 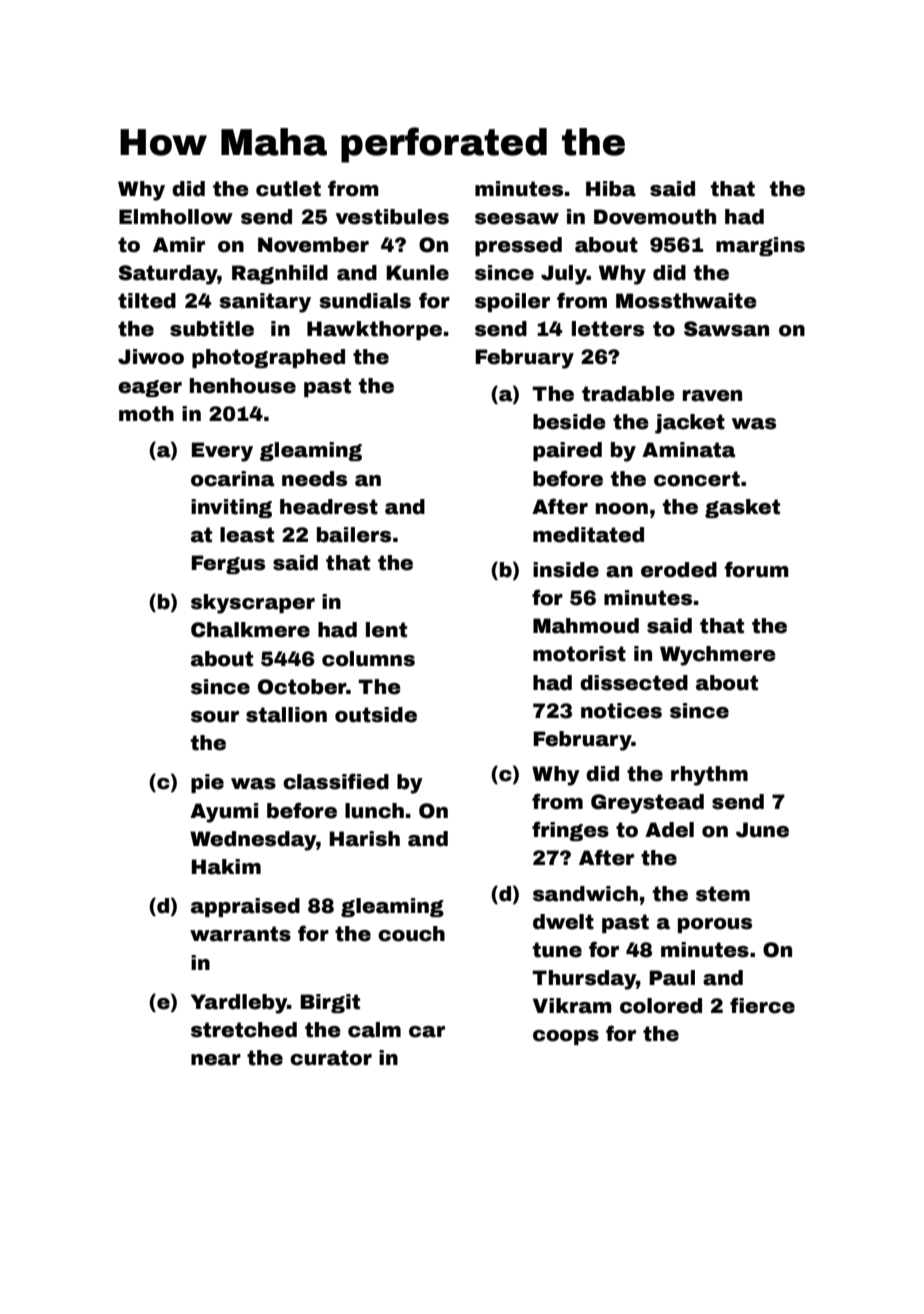 I want to click on vestibules, so click(x=392, y=217).
